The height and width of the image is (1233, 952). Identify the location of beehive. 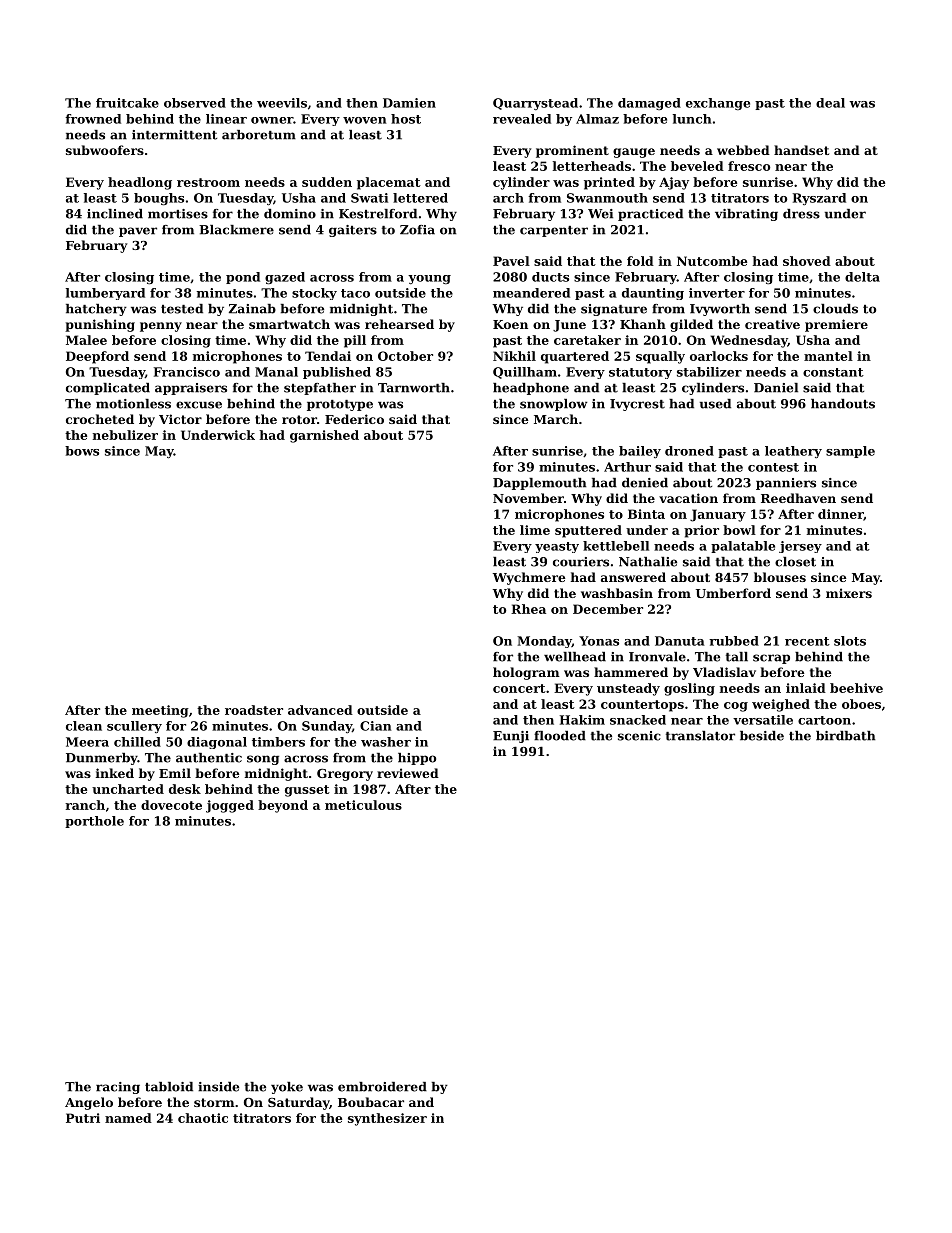
(856, 688).
